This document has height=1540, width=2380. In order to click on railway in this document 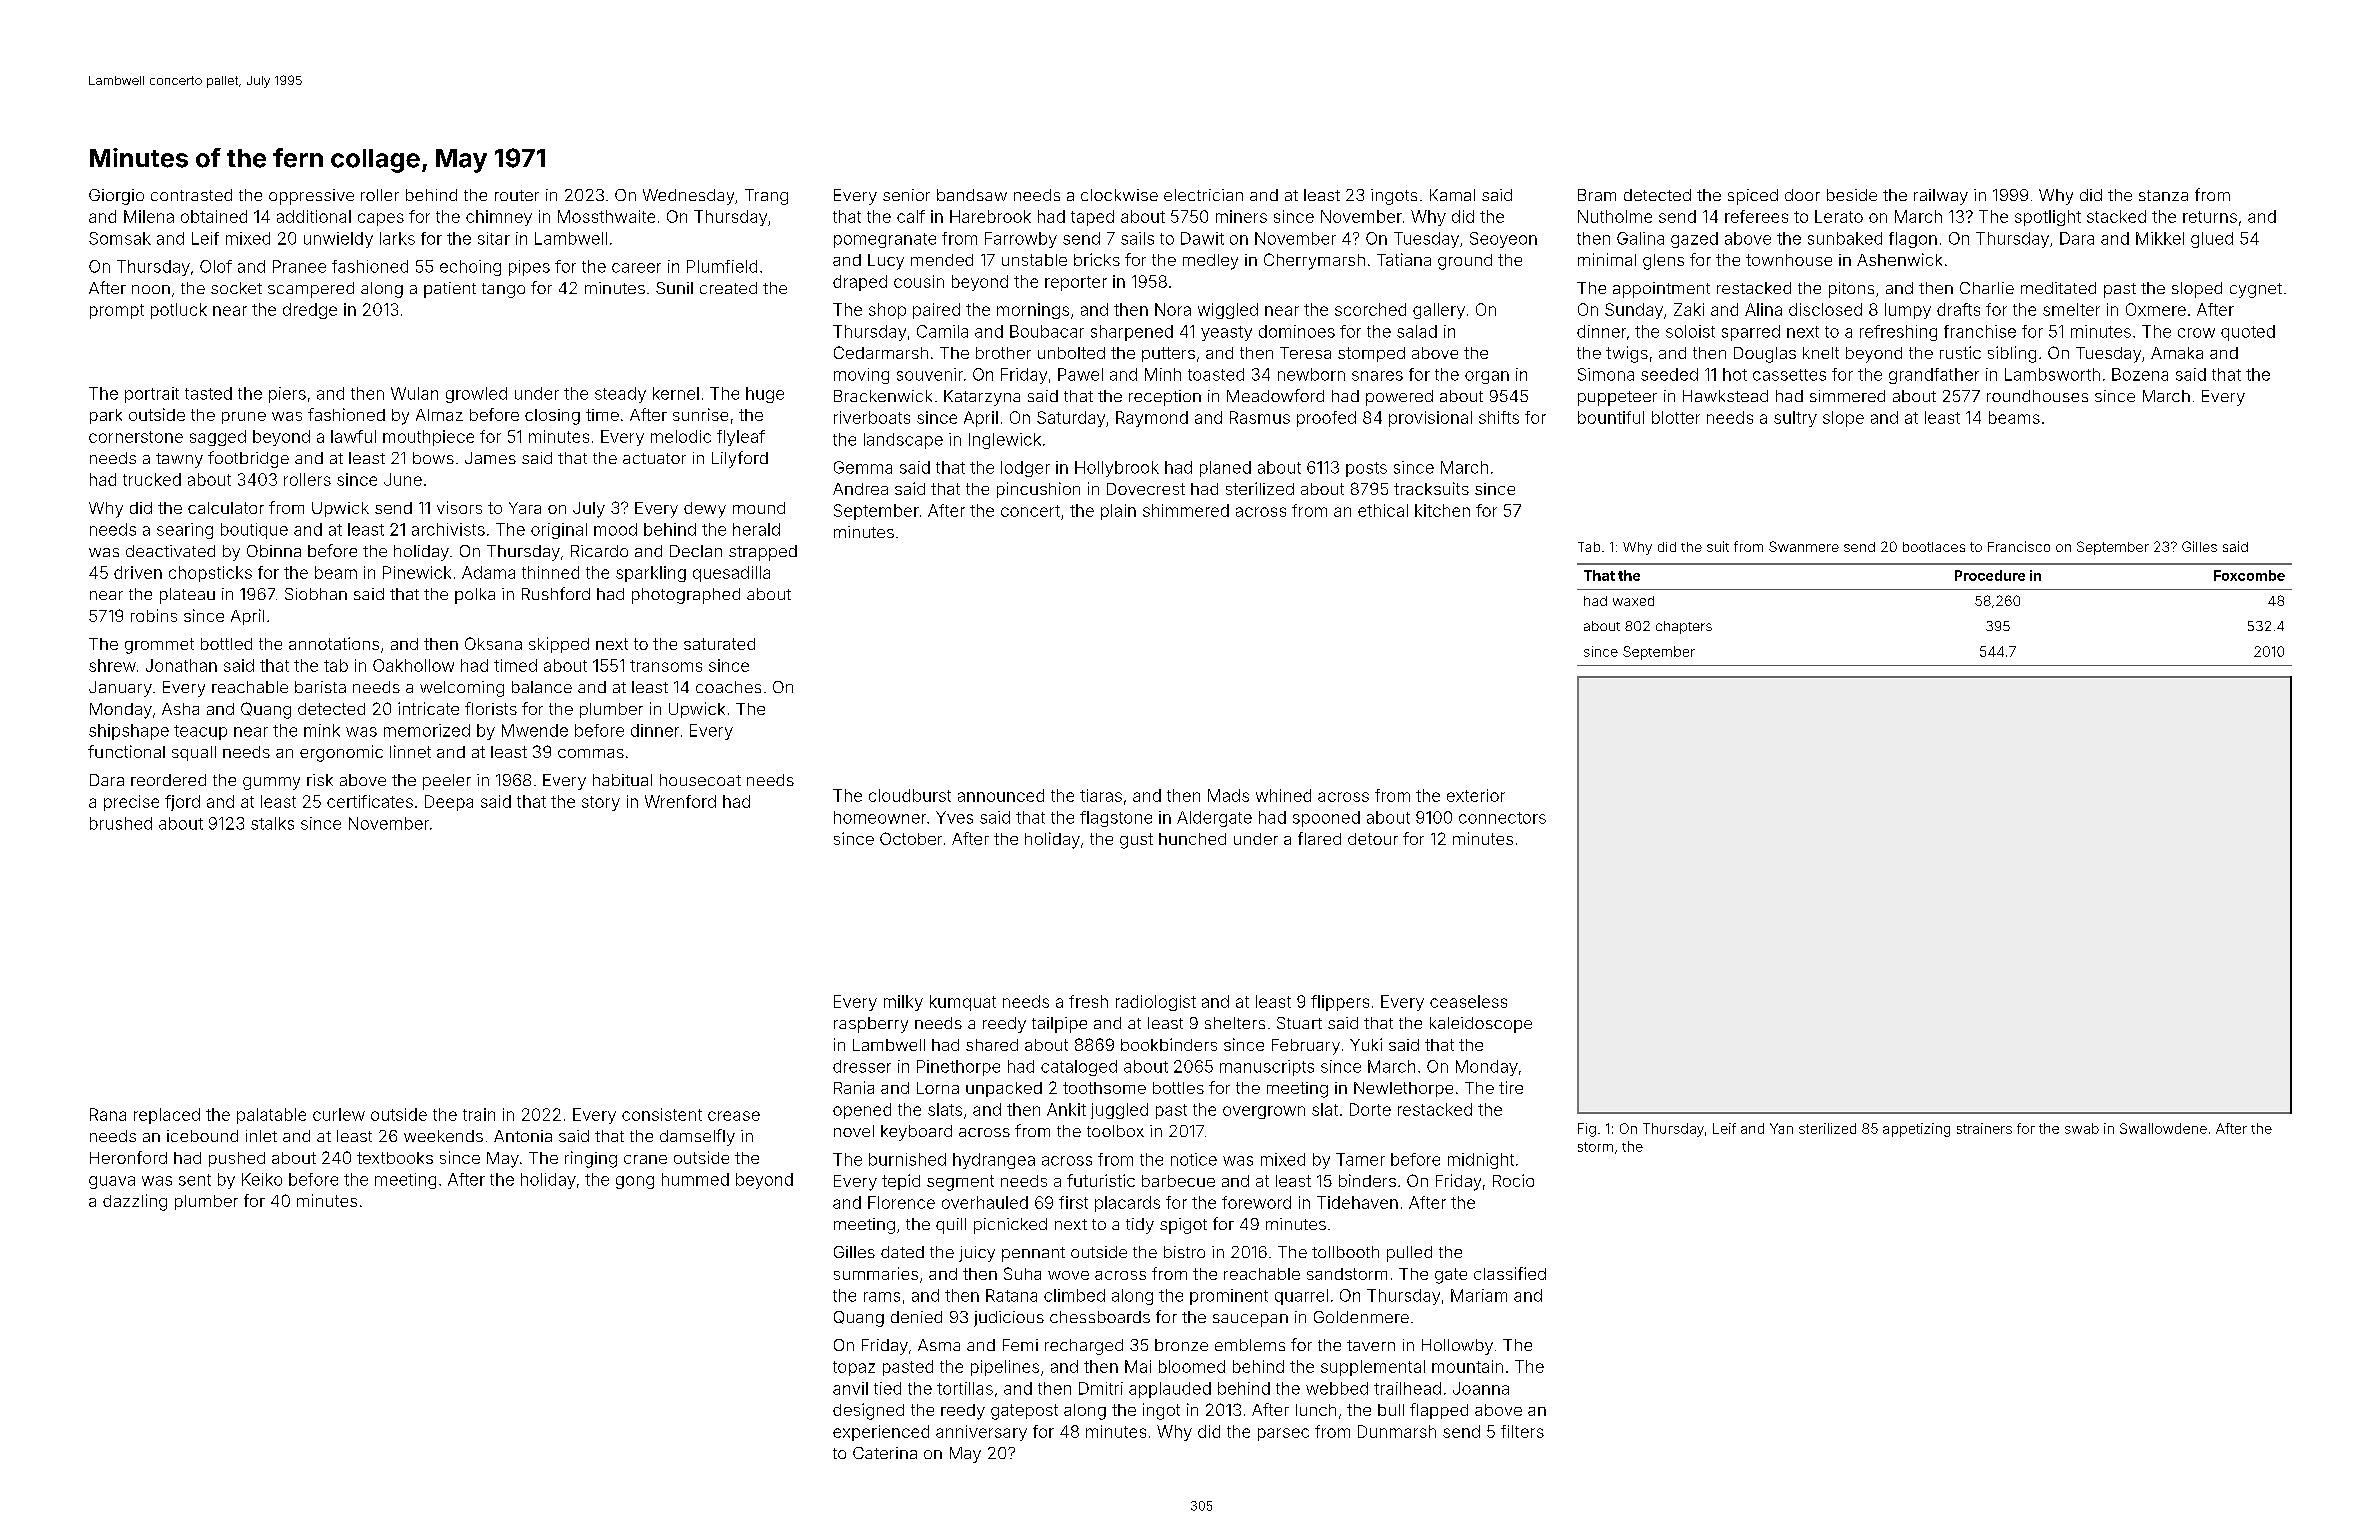, I will do `click(1941, 197)`.
